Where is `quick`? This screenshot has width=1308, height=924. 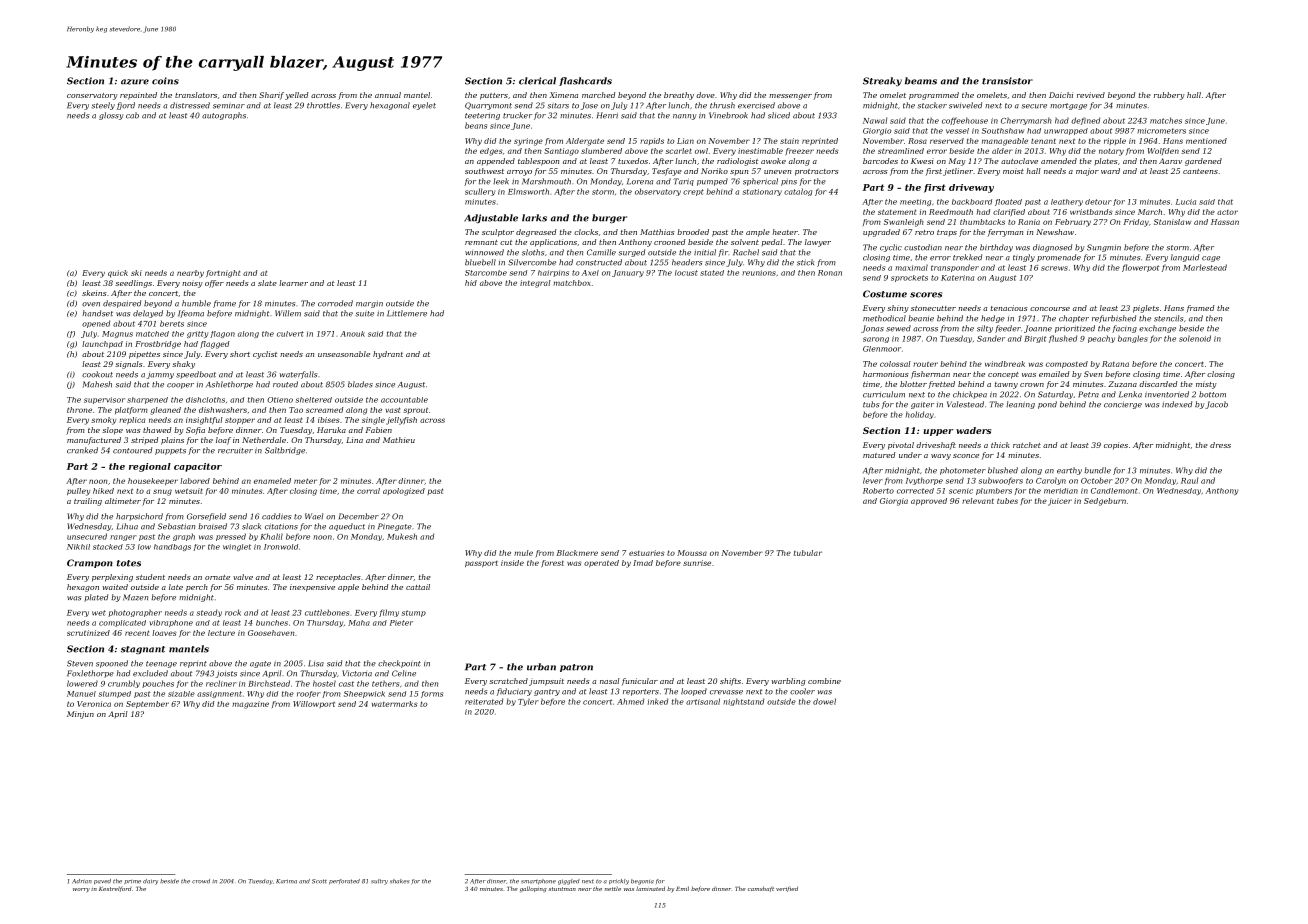 quick is located at coordinates (118, 274).
